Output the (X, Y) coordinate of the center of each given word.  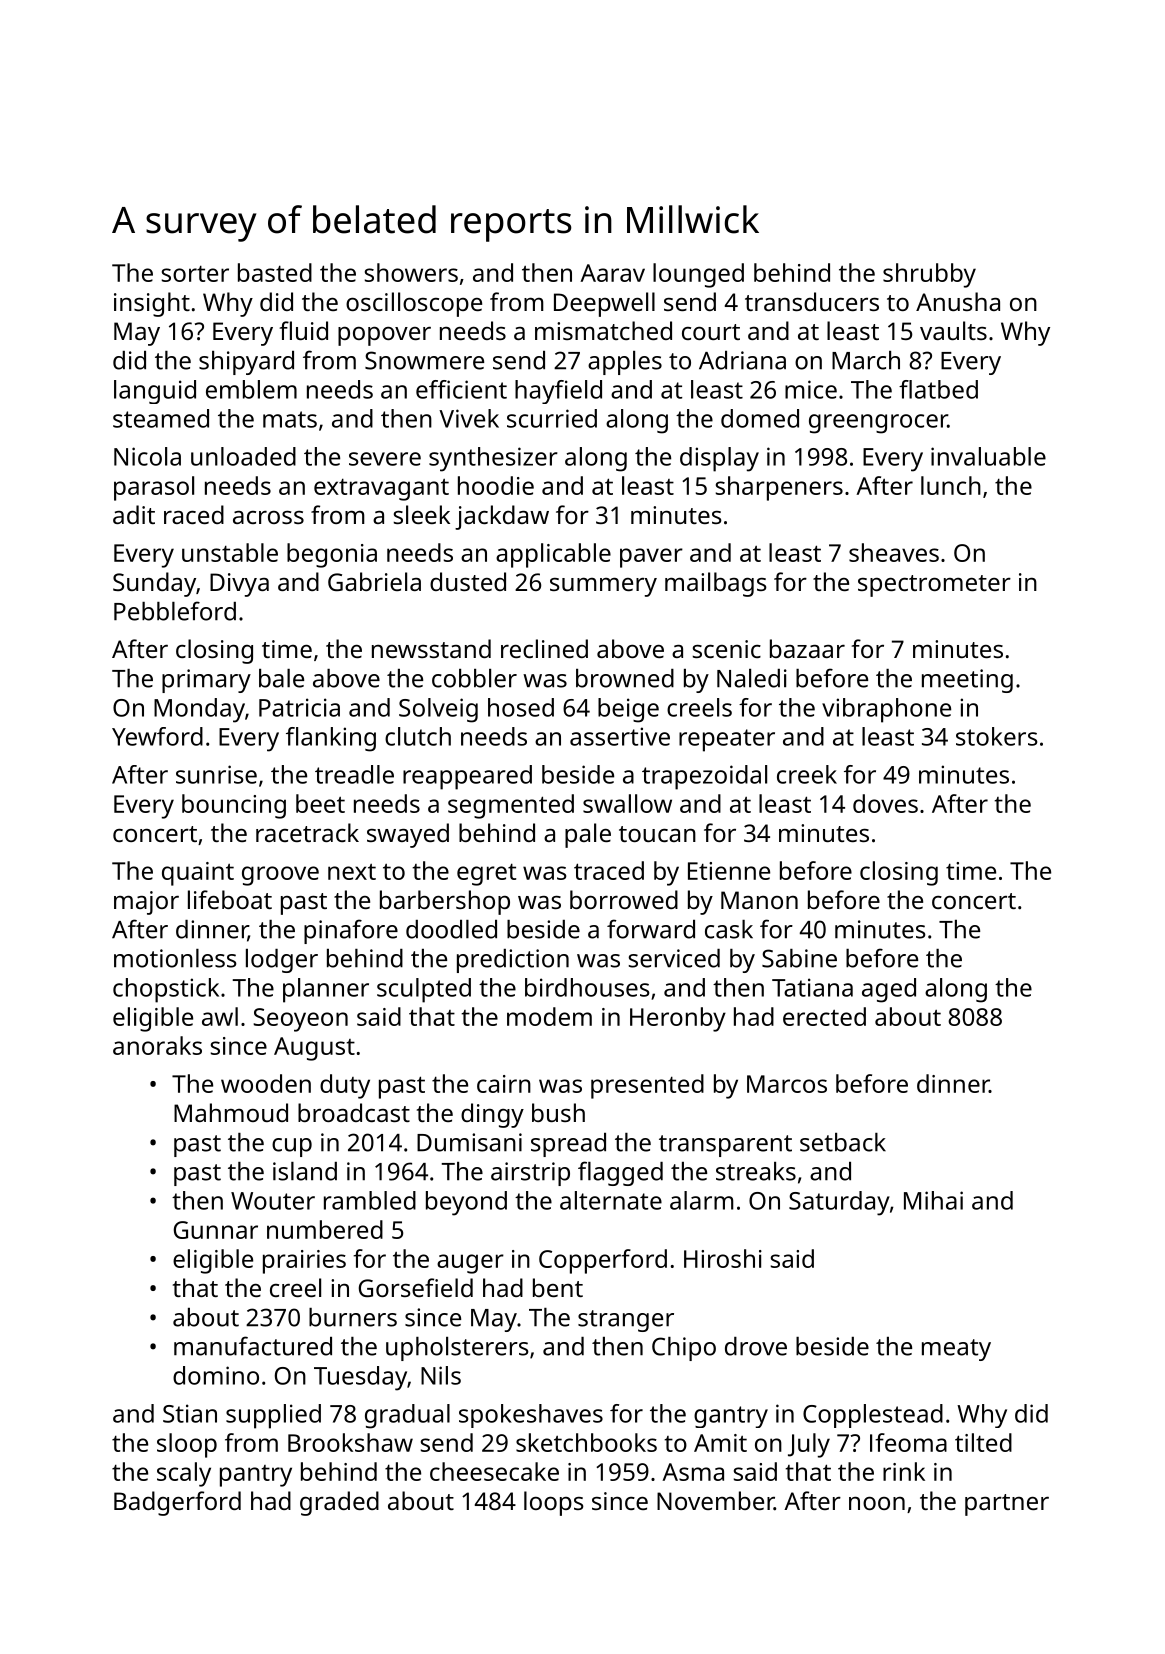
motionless (175, 958)
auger (470, 1264)
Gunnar (216, 1230)
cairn (504, 1084)
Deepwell (604, 304)
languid (155, 392)
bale (281, 678)
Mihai (933, 1200)
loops (554, 1503)
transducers (812, 301)
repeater (727, 740)
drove (756, 1346)
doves (885, 803)
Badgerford (177, 1503)
